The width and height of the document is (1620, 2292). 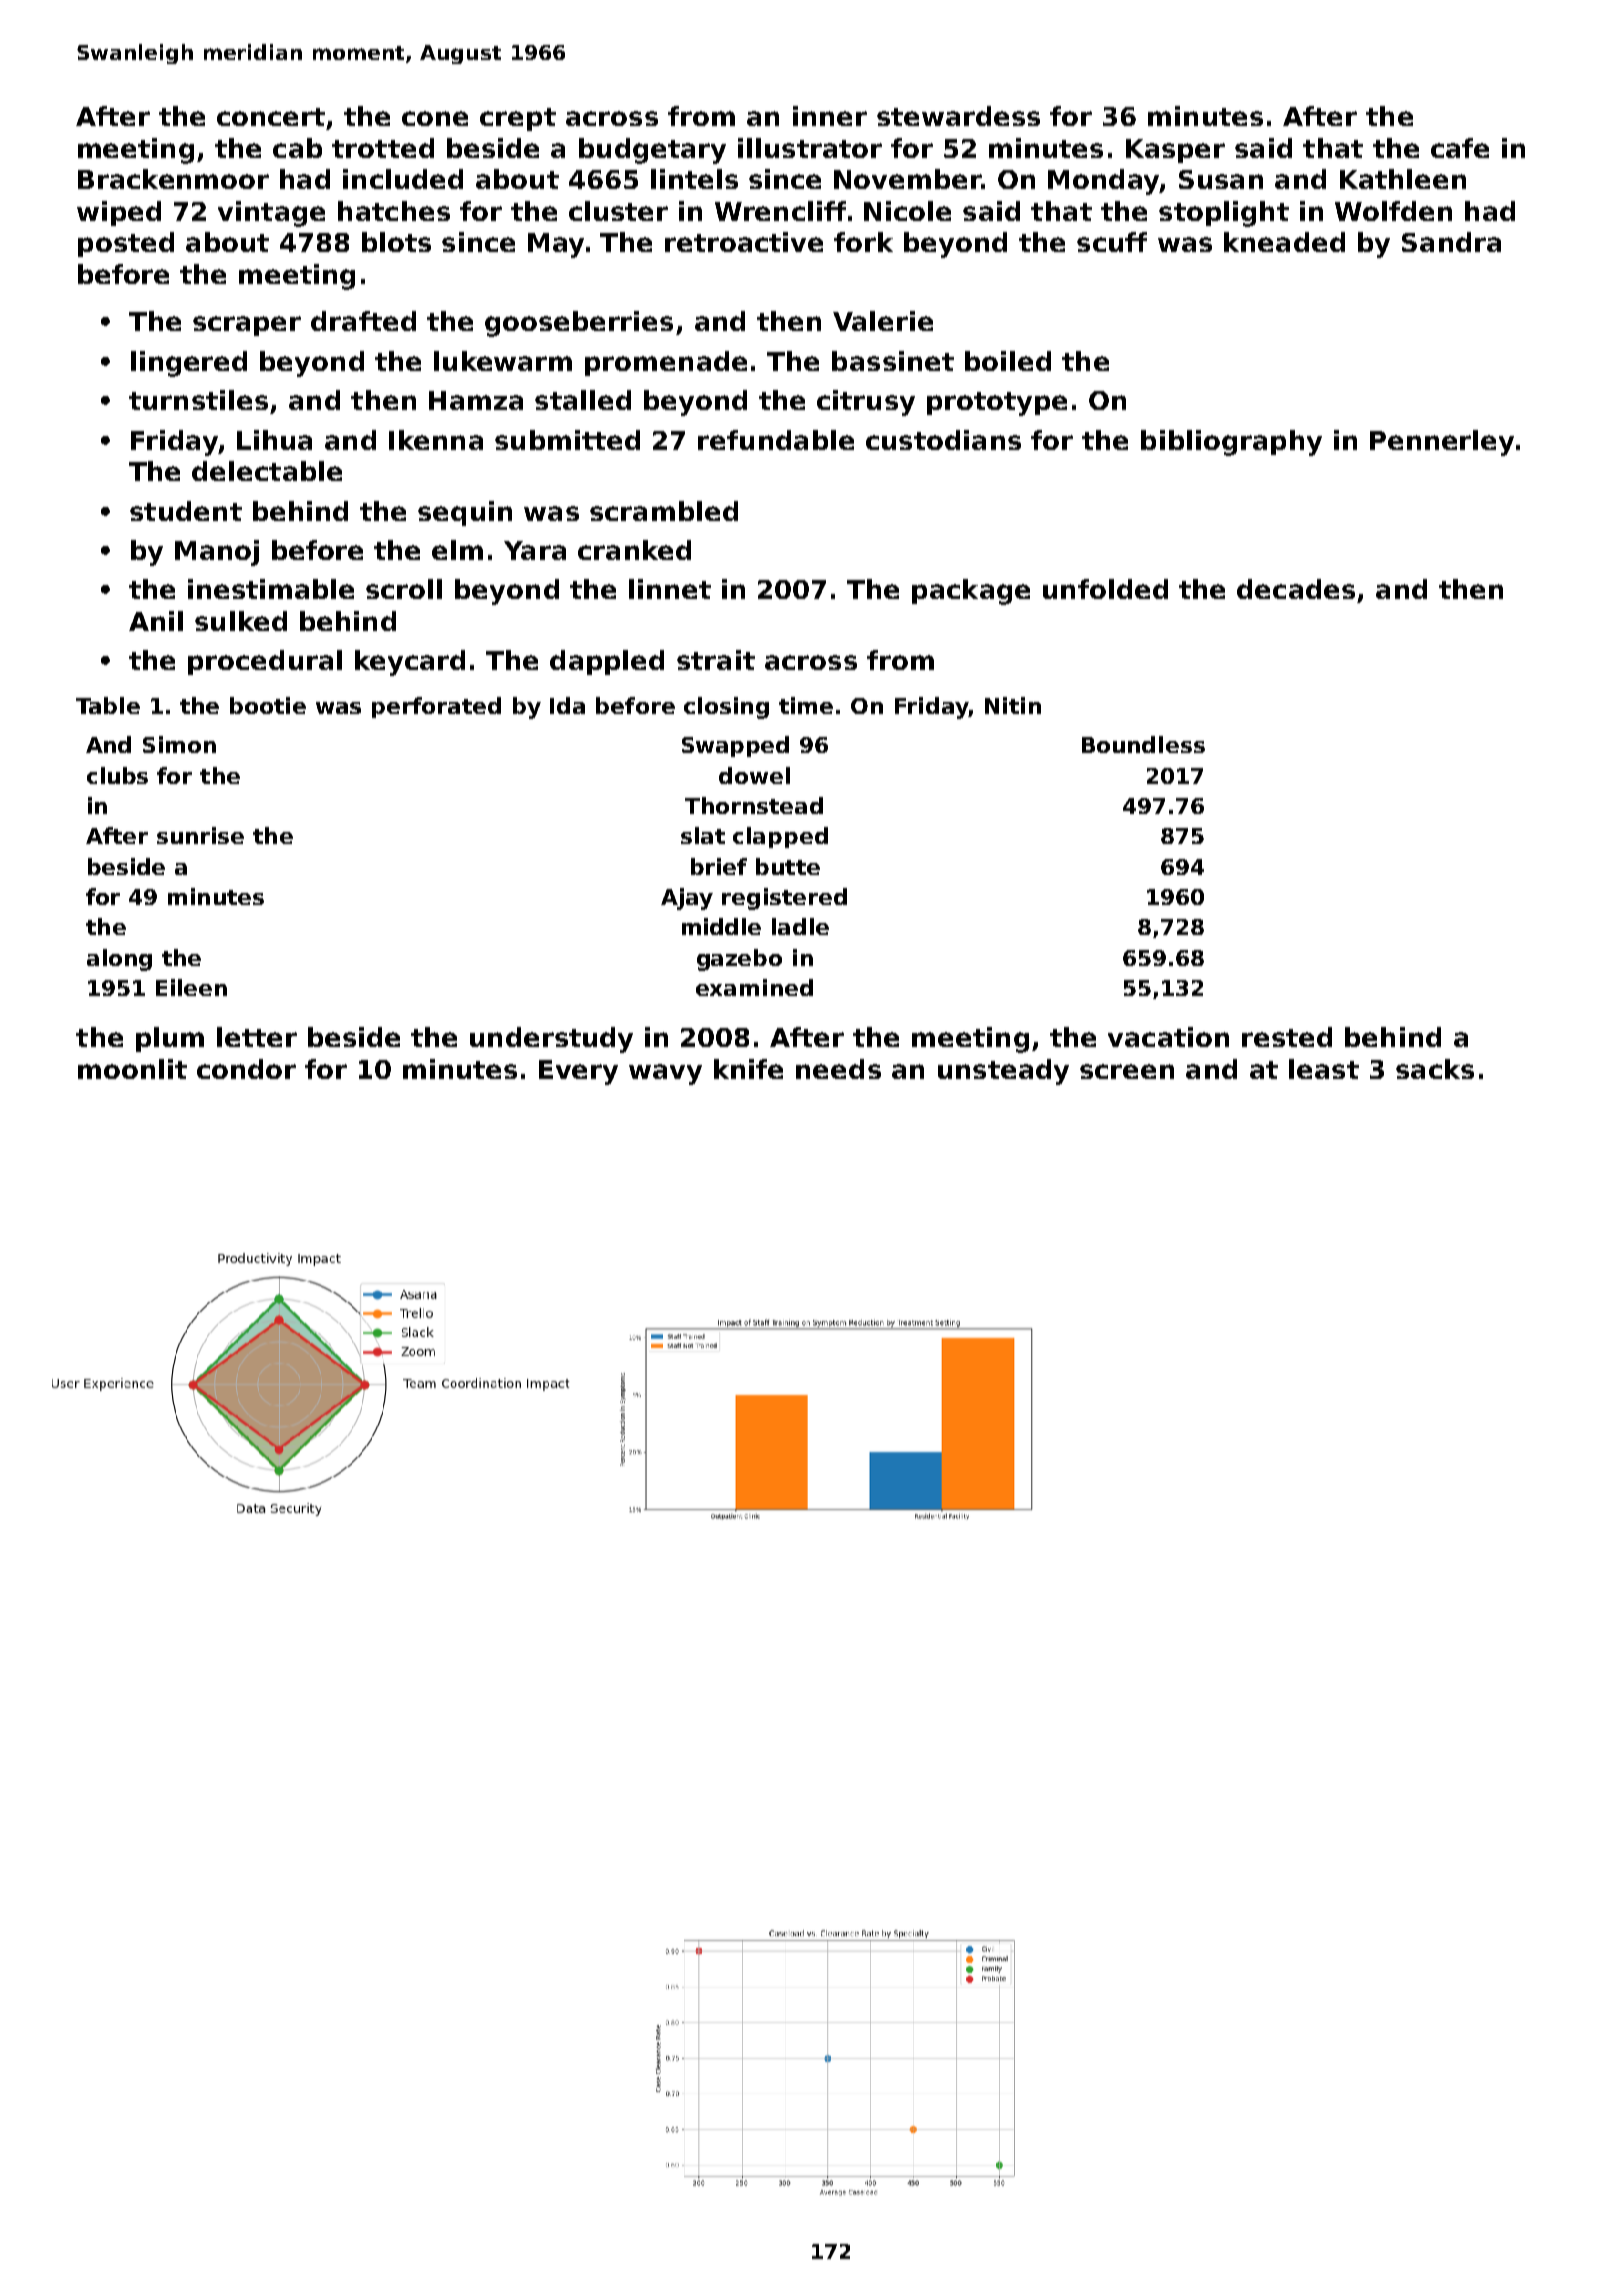 I want to click on bootie, so click(x=268, y=705).
